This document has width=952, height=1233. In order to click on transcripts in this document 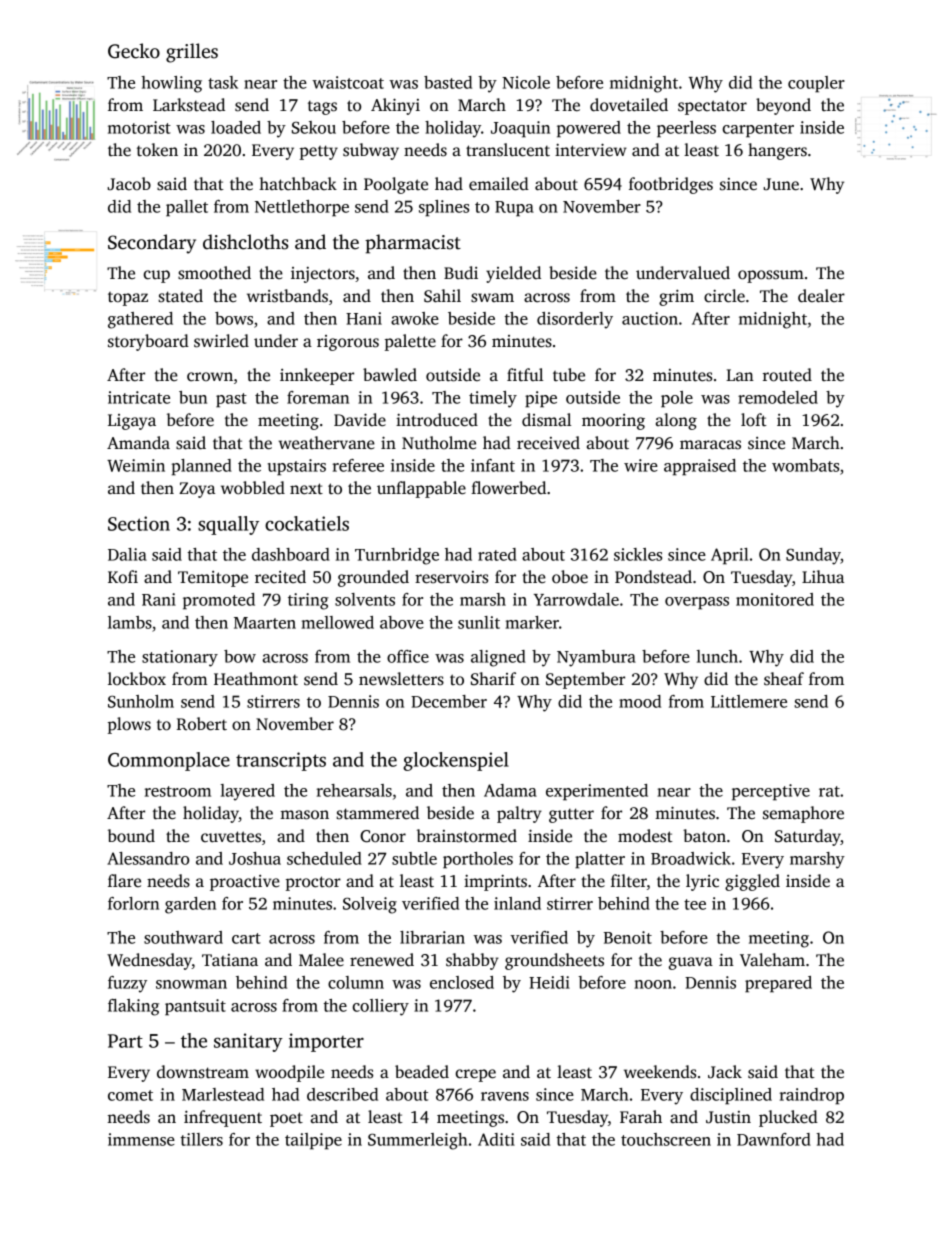, I will do `click(281, 761)`.
